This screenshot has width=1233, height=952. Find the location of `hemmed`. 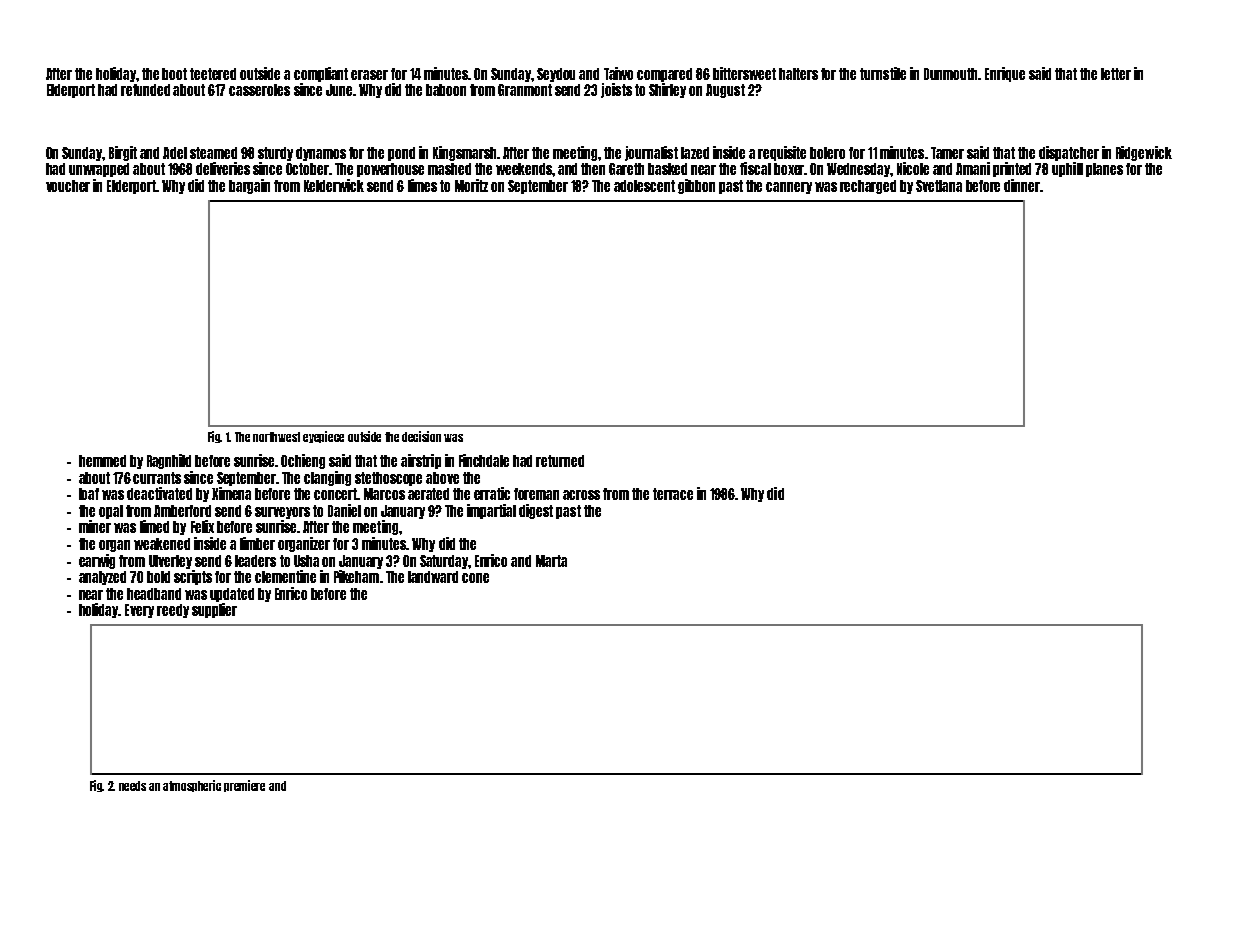

hemmed is located at coordinates (102, 461).
